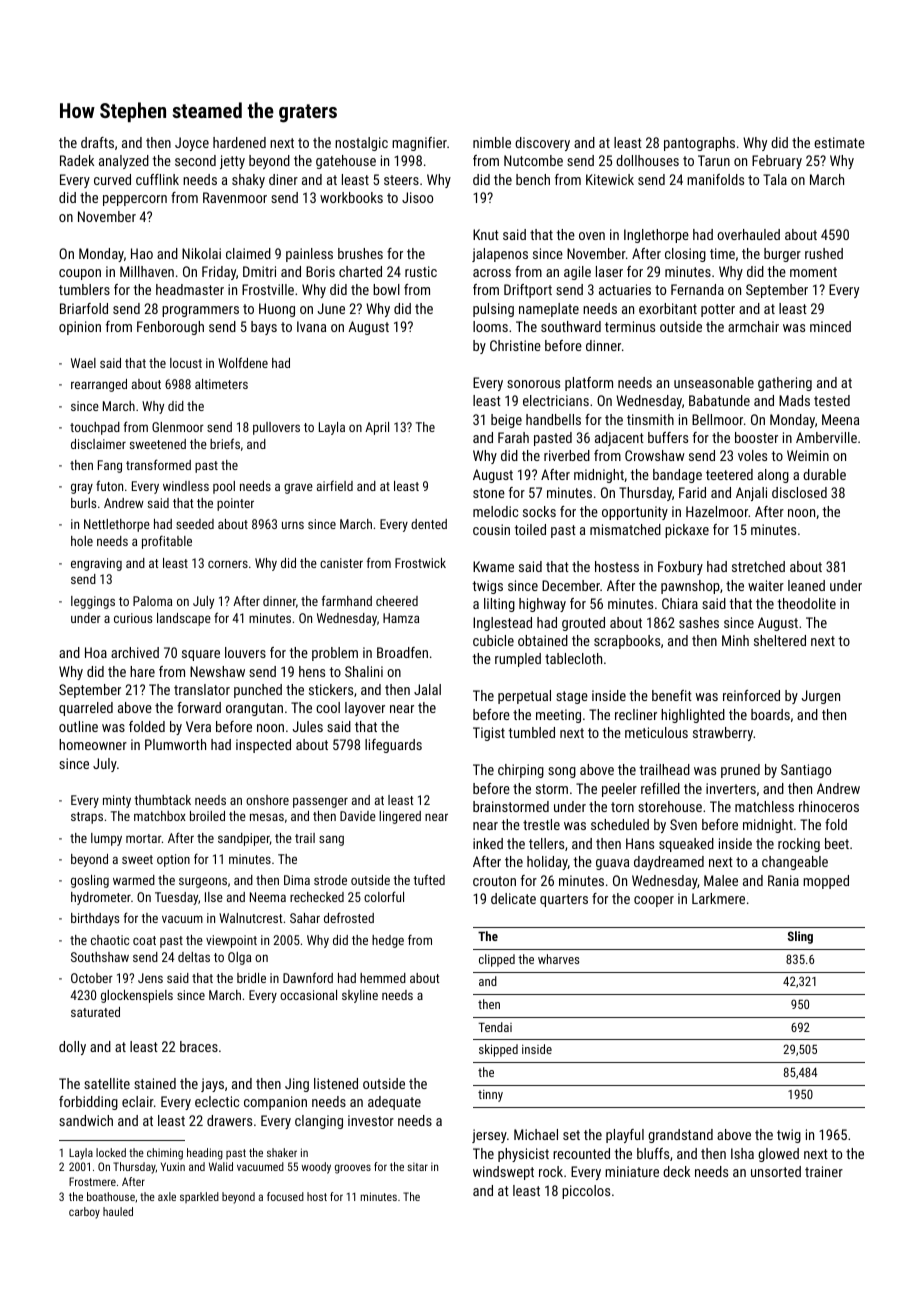 The height and width of the screenshot is (1308, 924). Describe the element at coordinates (699, 622) in the screenshot. I see `sashes` at that location.
